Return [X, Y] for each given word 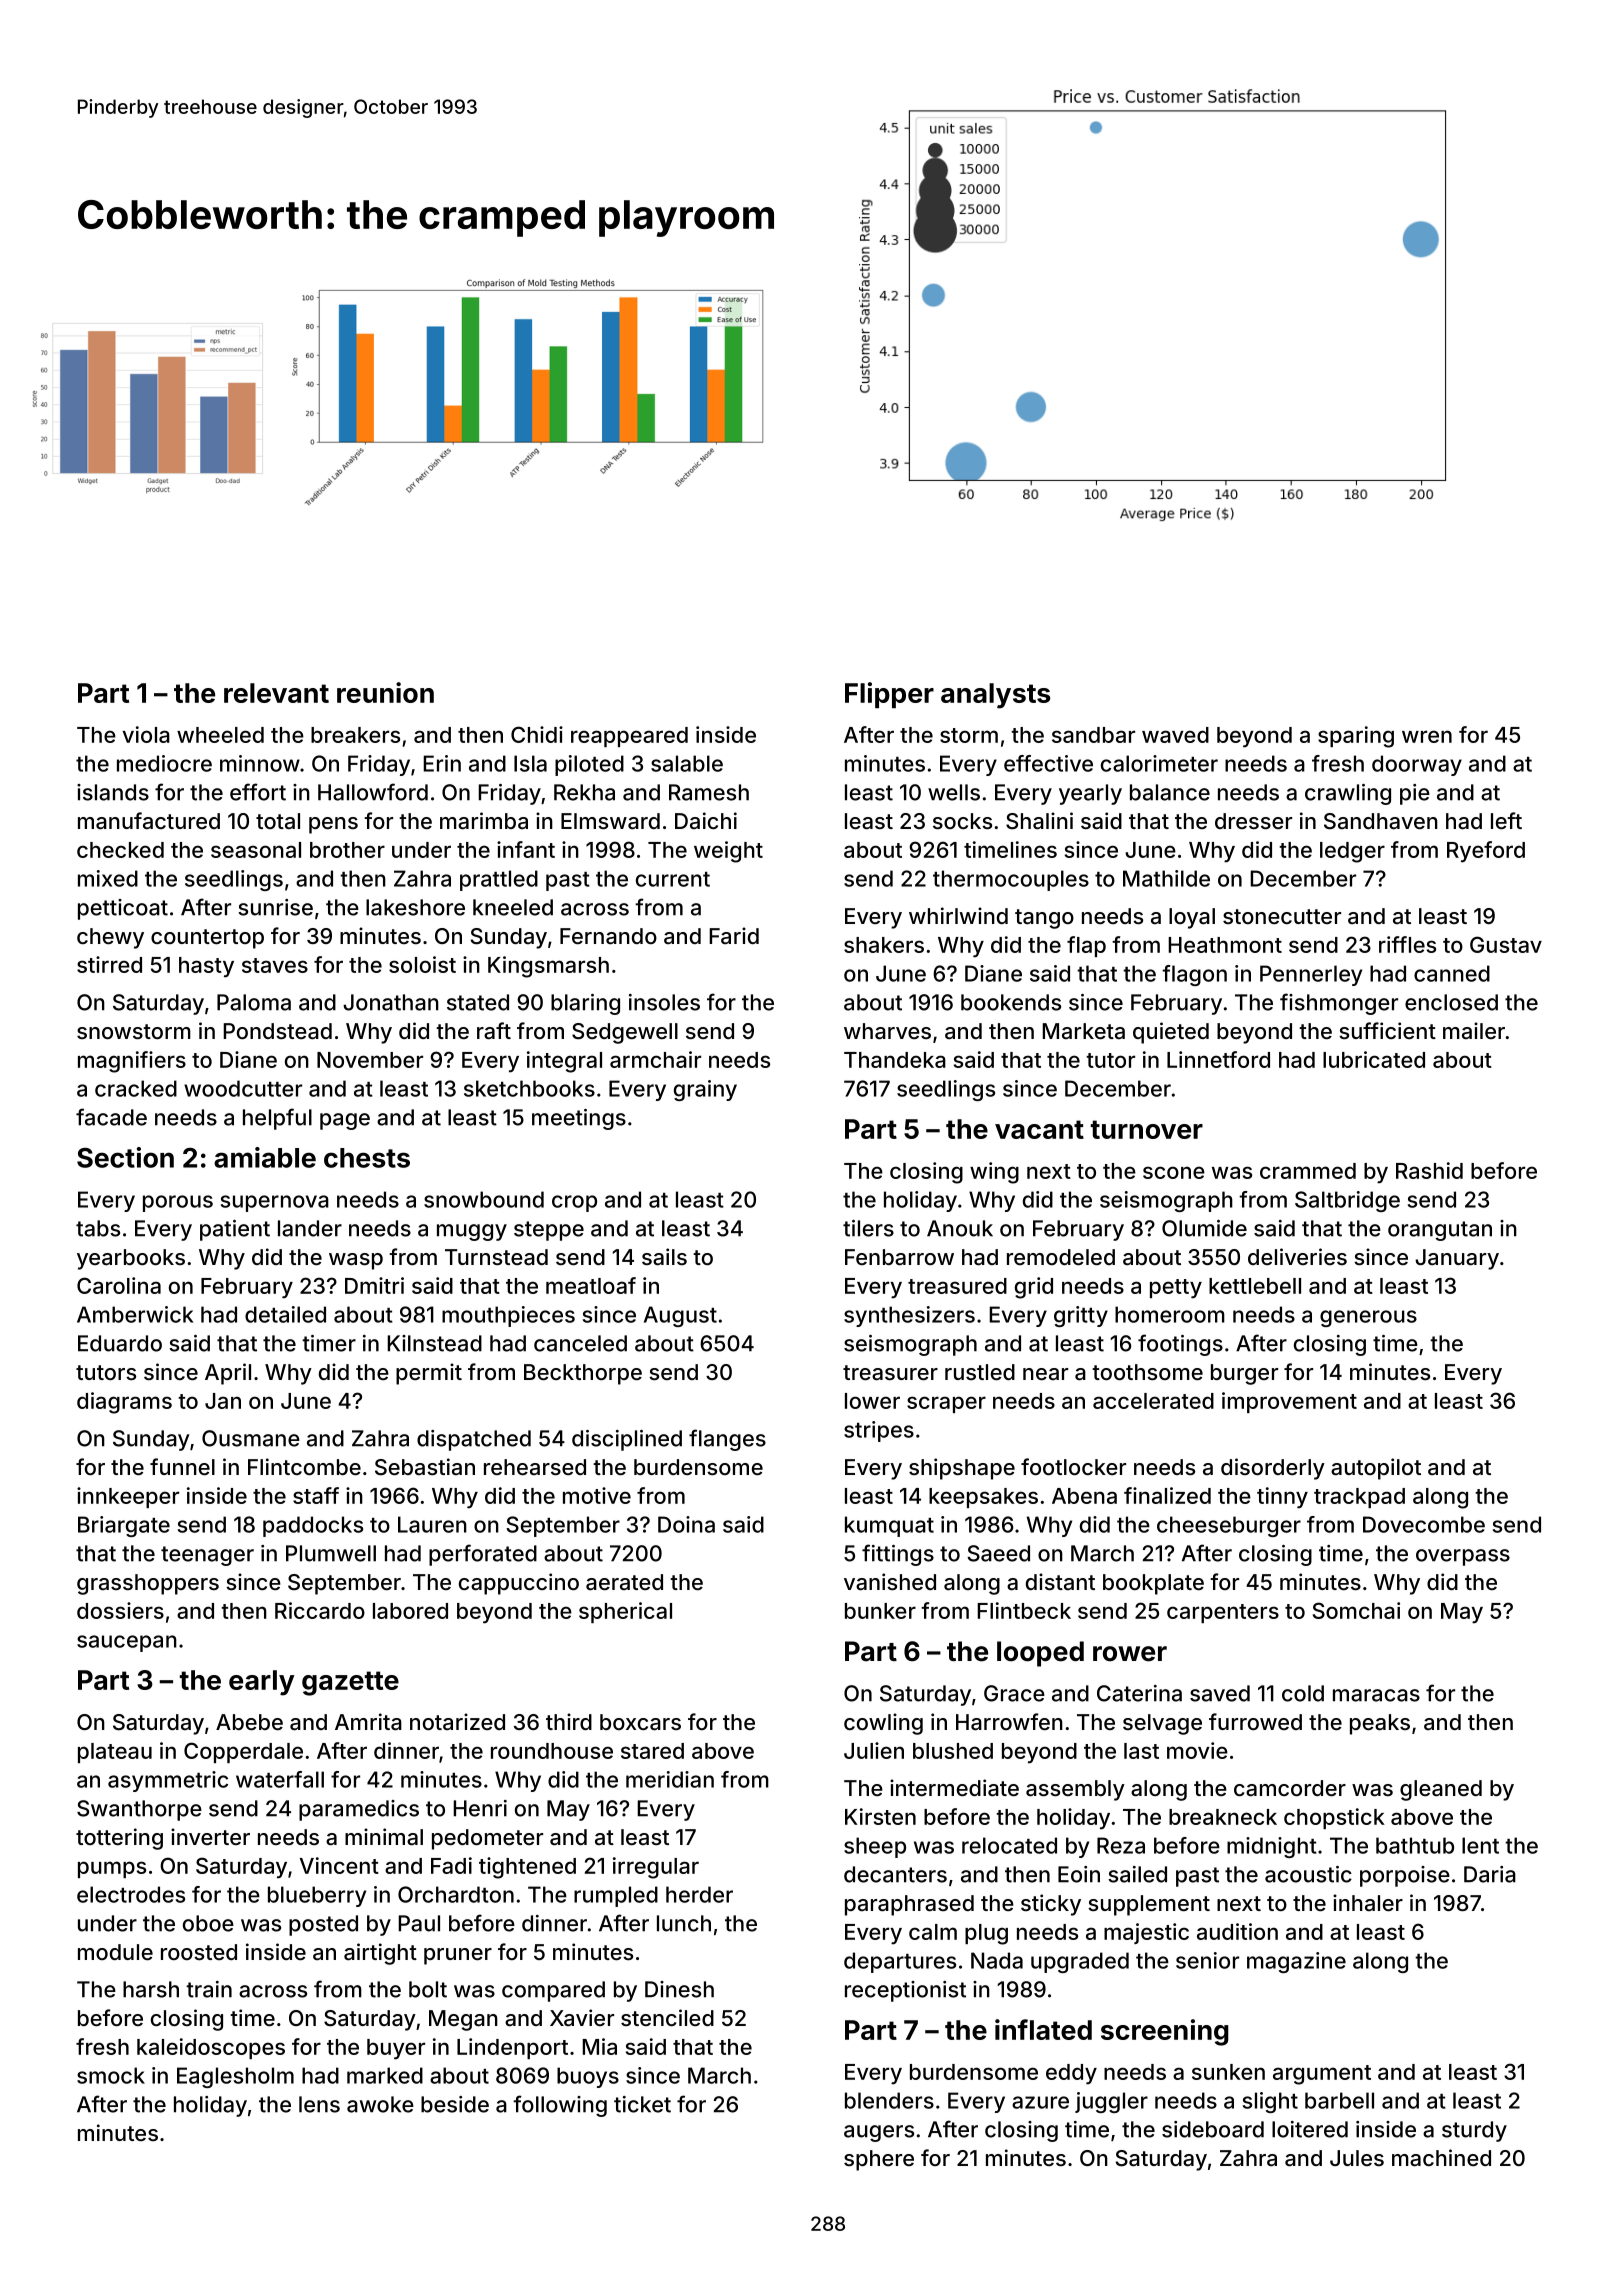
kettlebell [1255, 1286]
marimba [484, 821]
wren [1427, 736]
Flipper [889, 695]
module [115, 1952]
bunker [880, 1611]
